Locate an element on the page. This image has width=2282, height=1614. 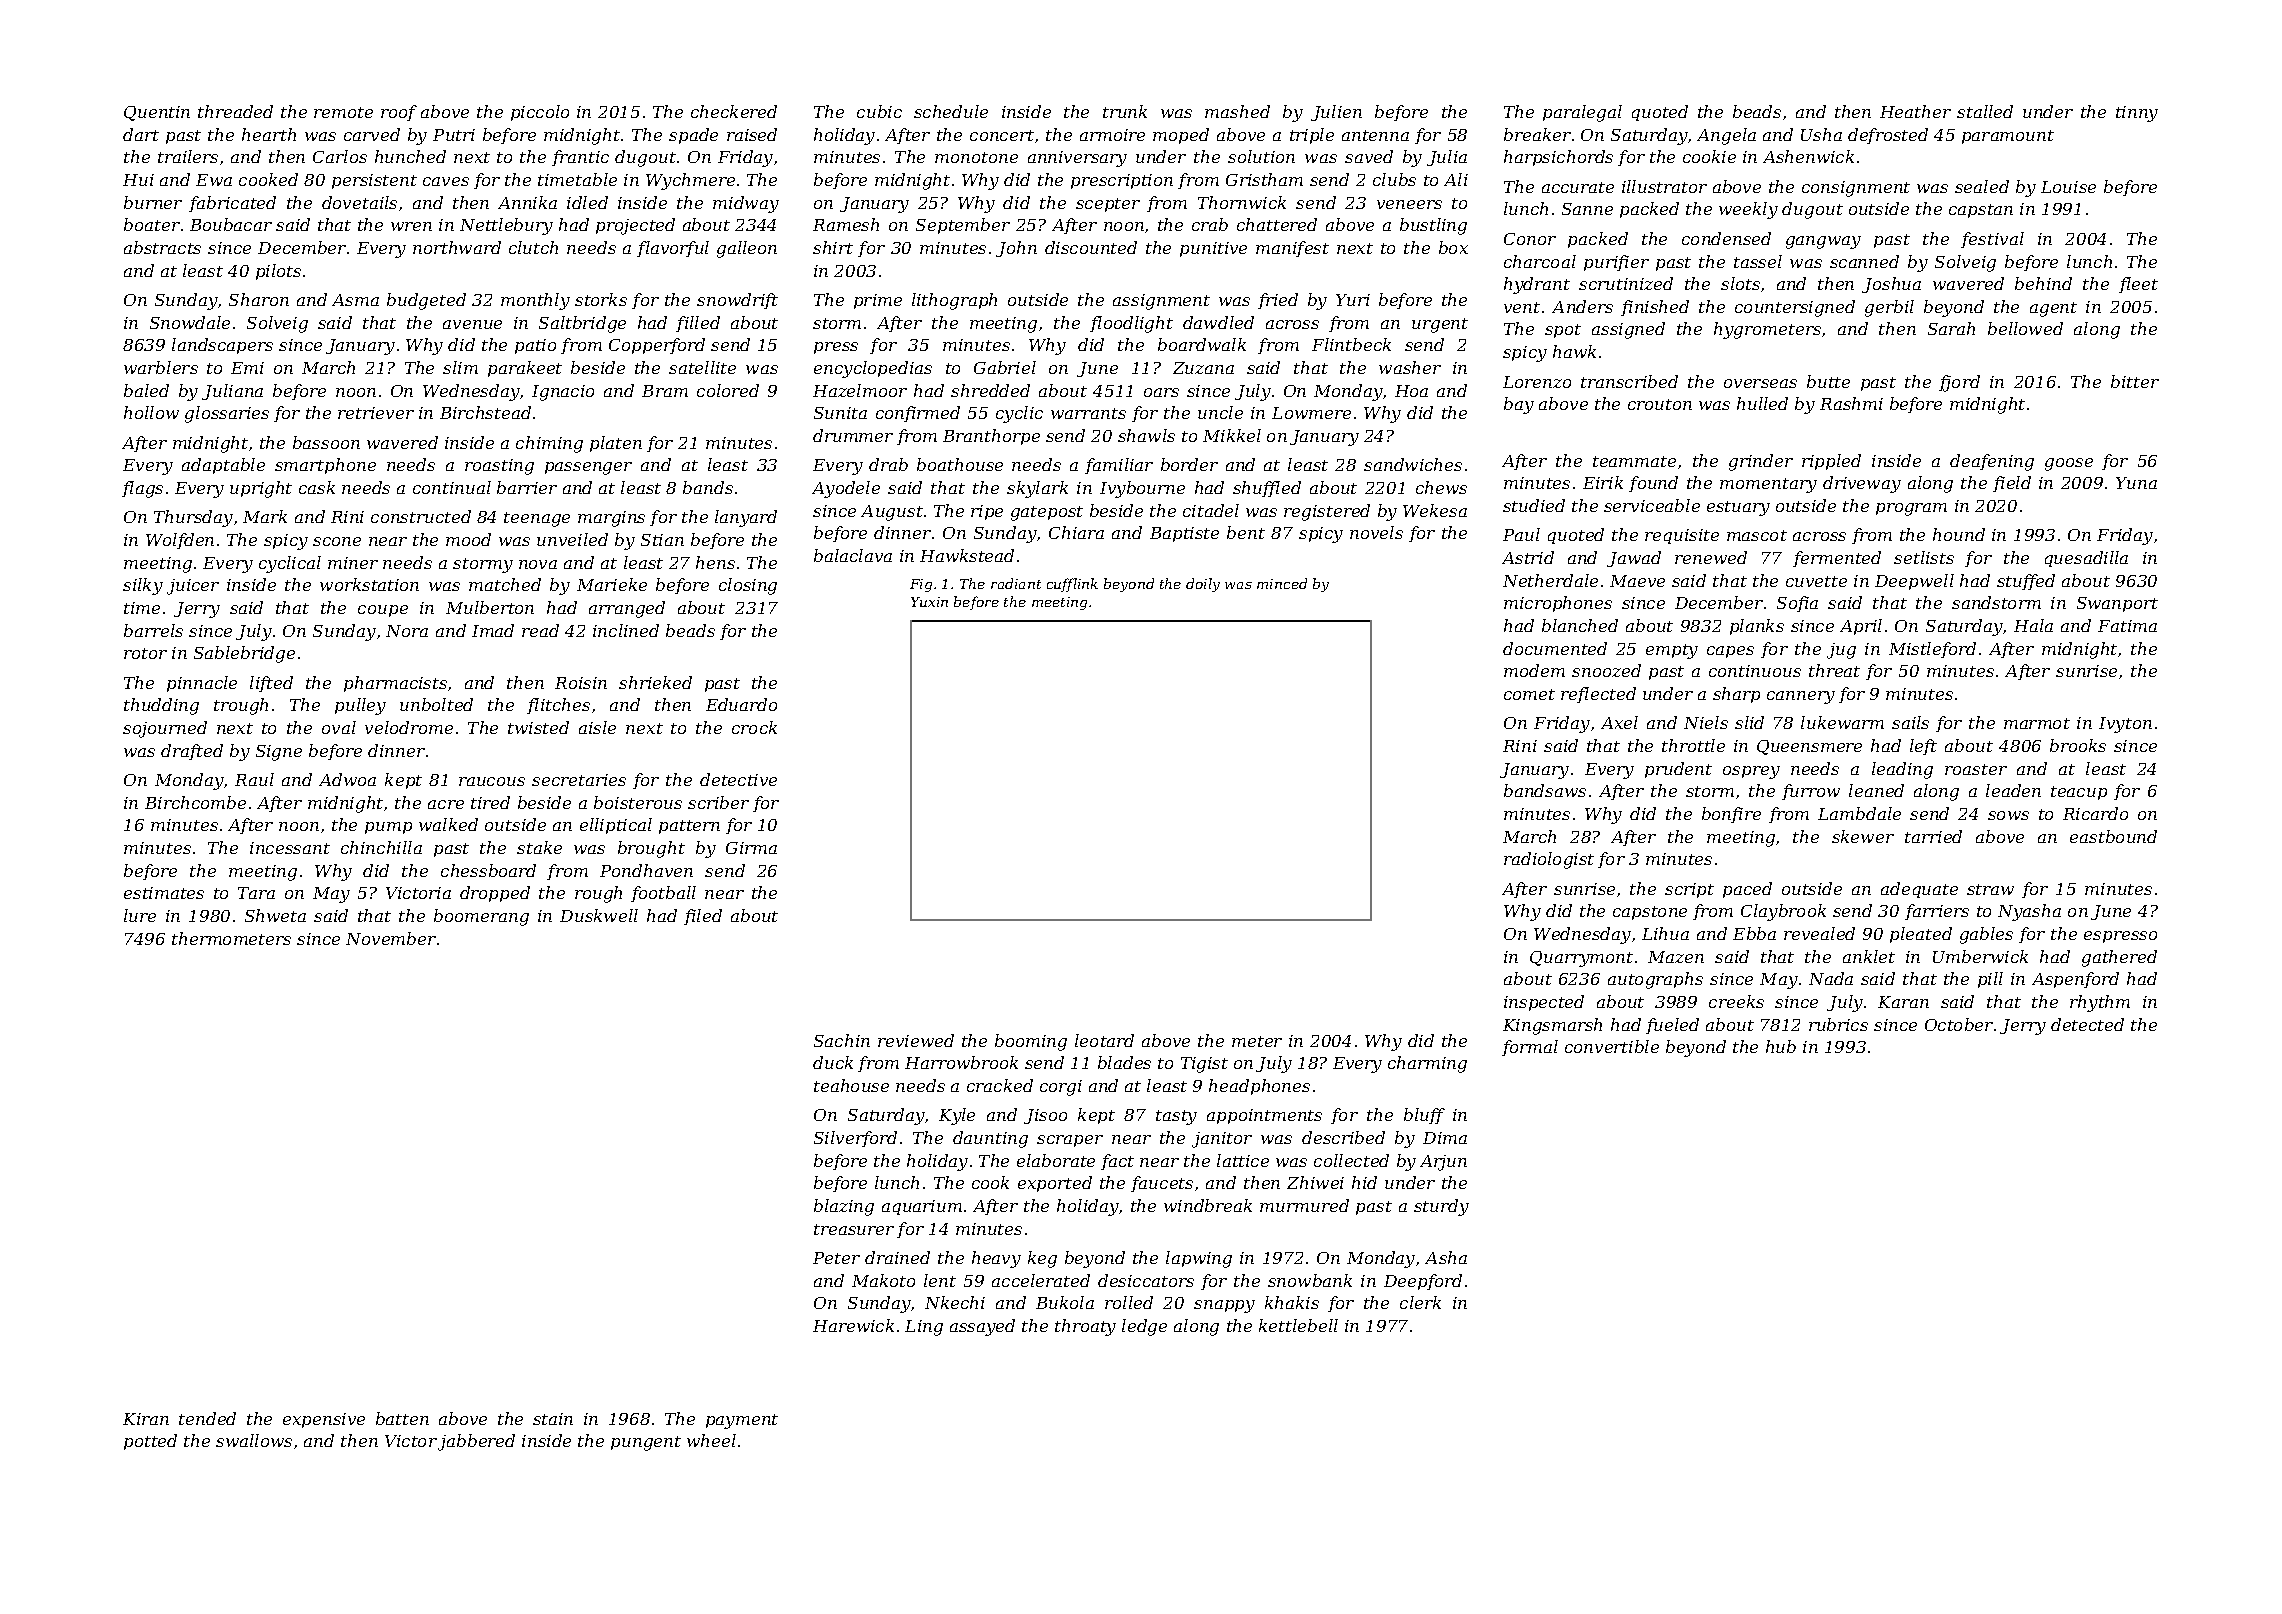
Bram is located at coordinates (665, 391).
